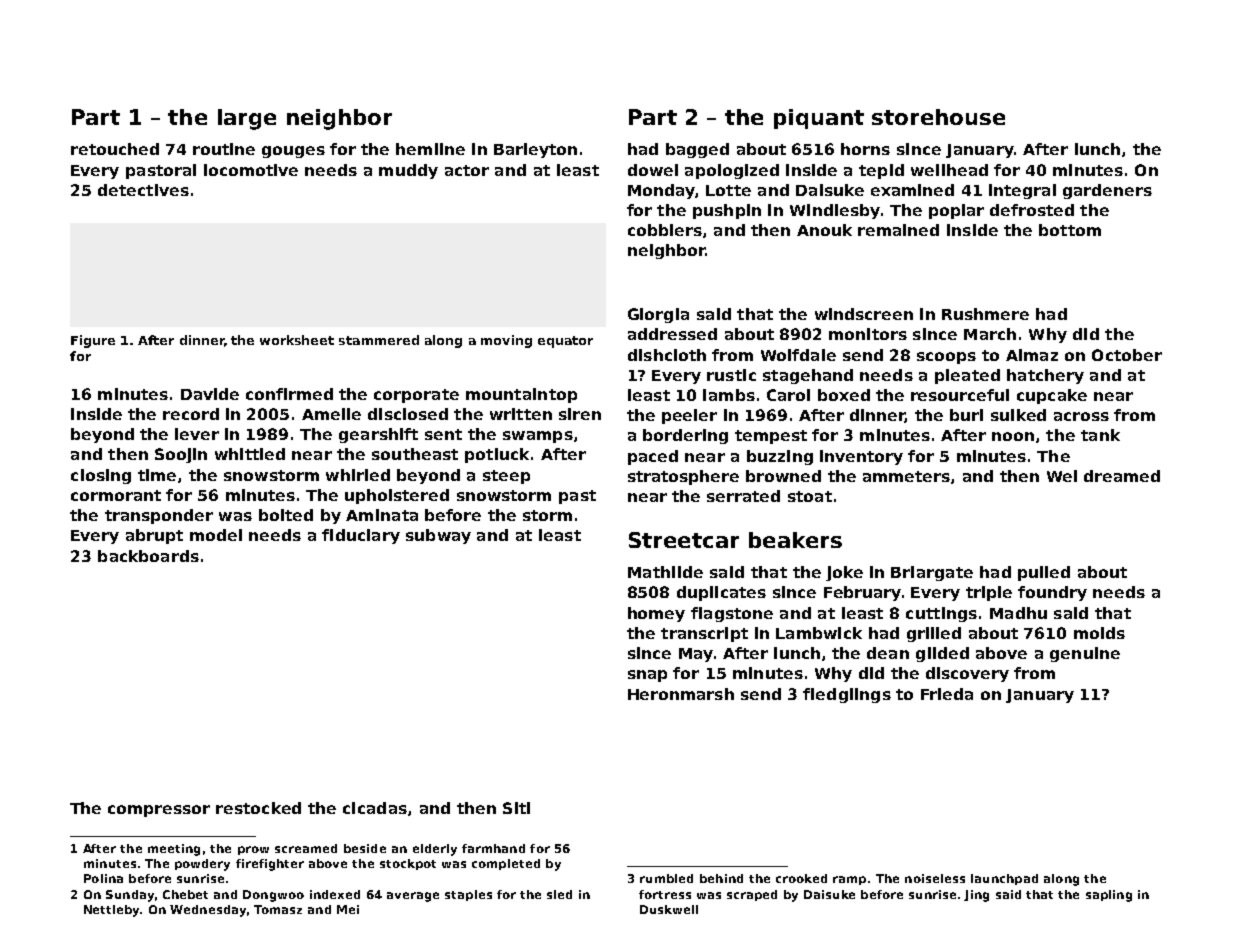 Image resolution: width=1233 pixels, height=952 pixels. Describe the element at coordinates (289, 394) in the image. I see `confirmed` at that location.
